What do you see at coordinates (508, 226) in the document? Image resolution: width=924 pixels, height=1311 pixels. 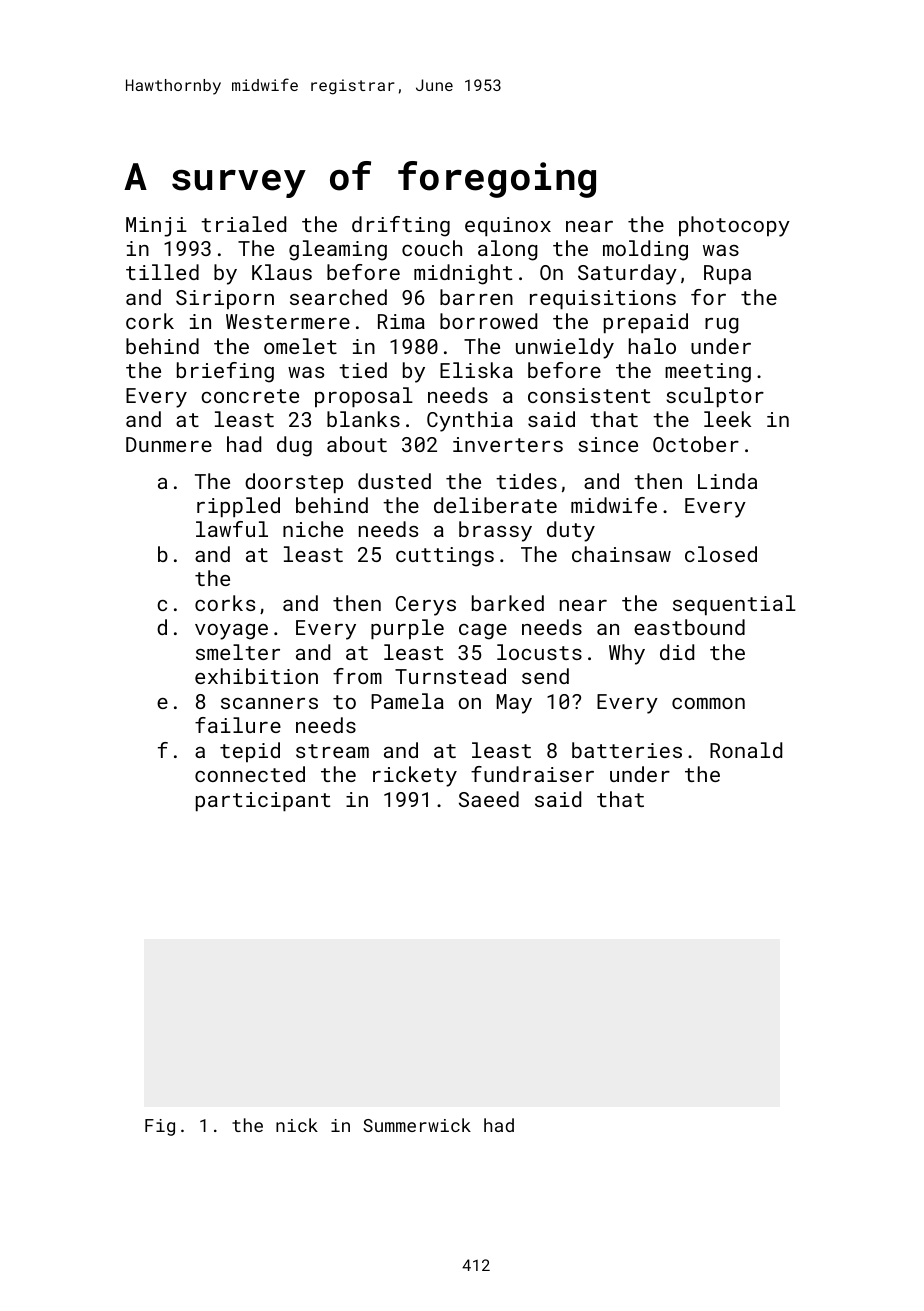 I see `equinox` at bounding box center [508, 226].
